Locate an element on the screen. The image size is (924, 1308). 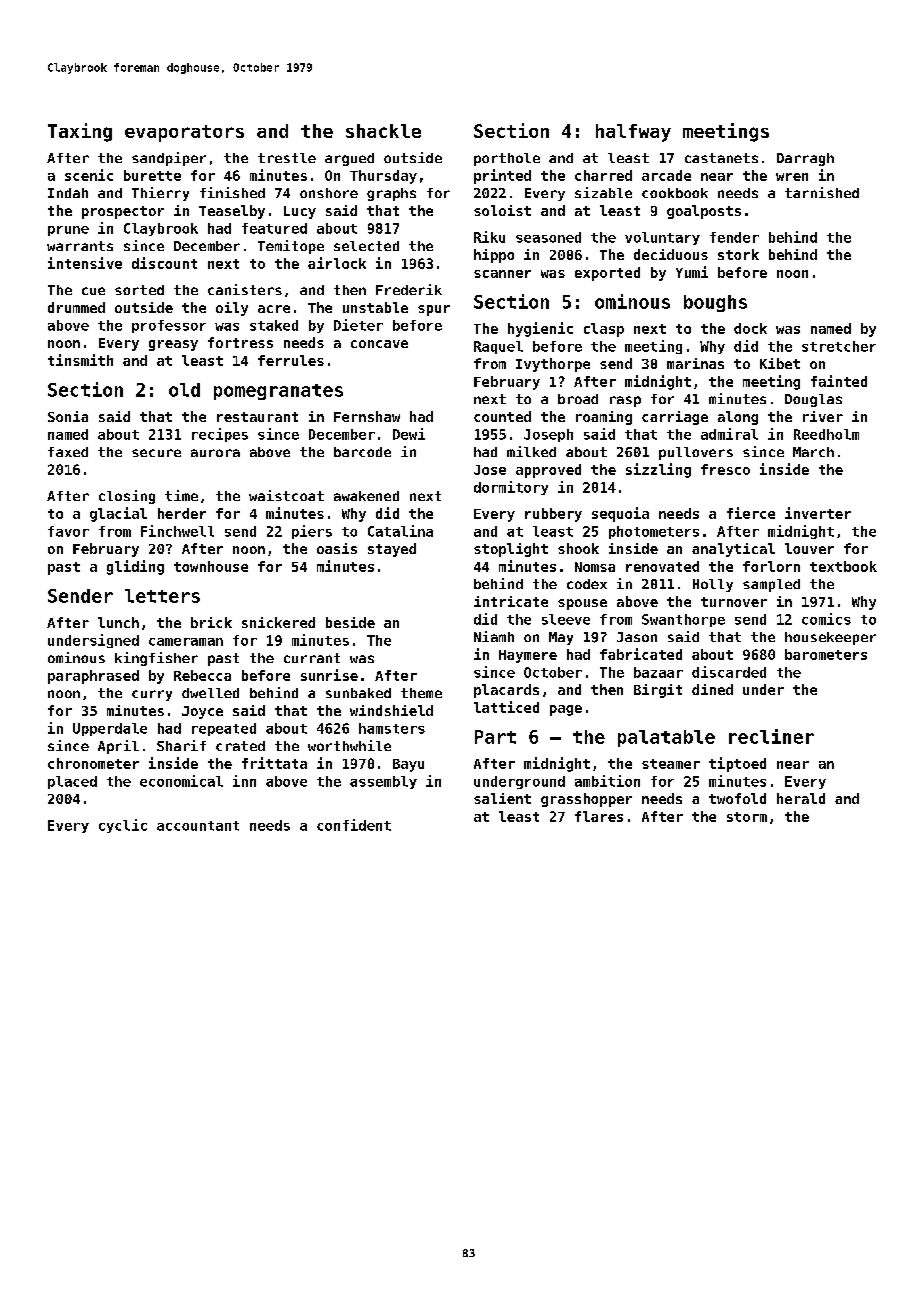
comics is located at coordinates (826, 619).
